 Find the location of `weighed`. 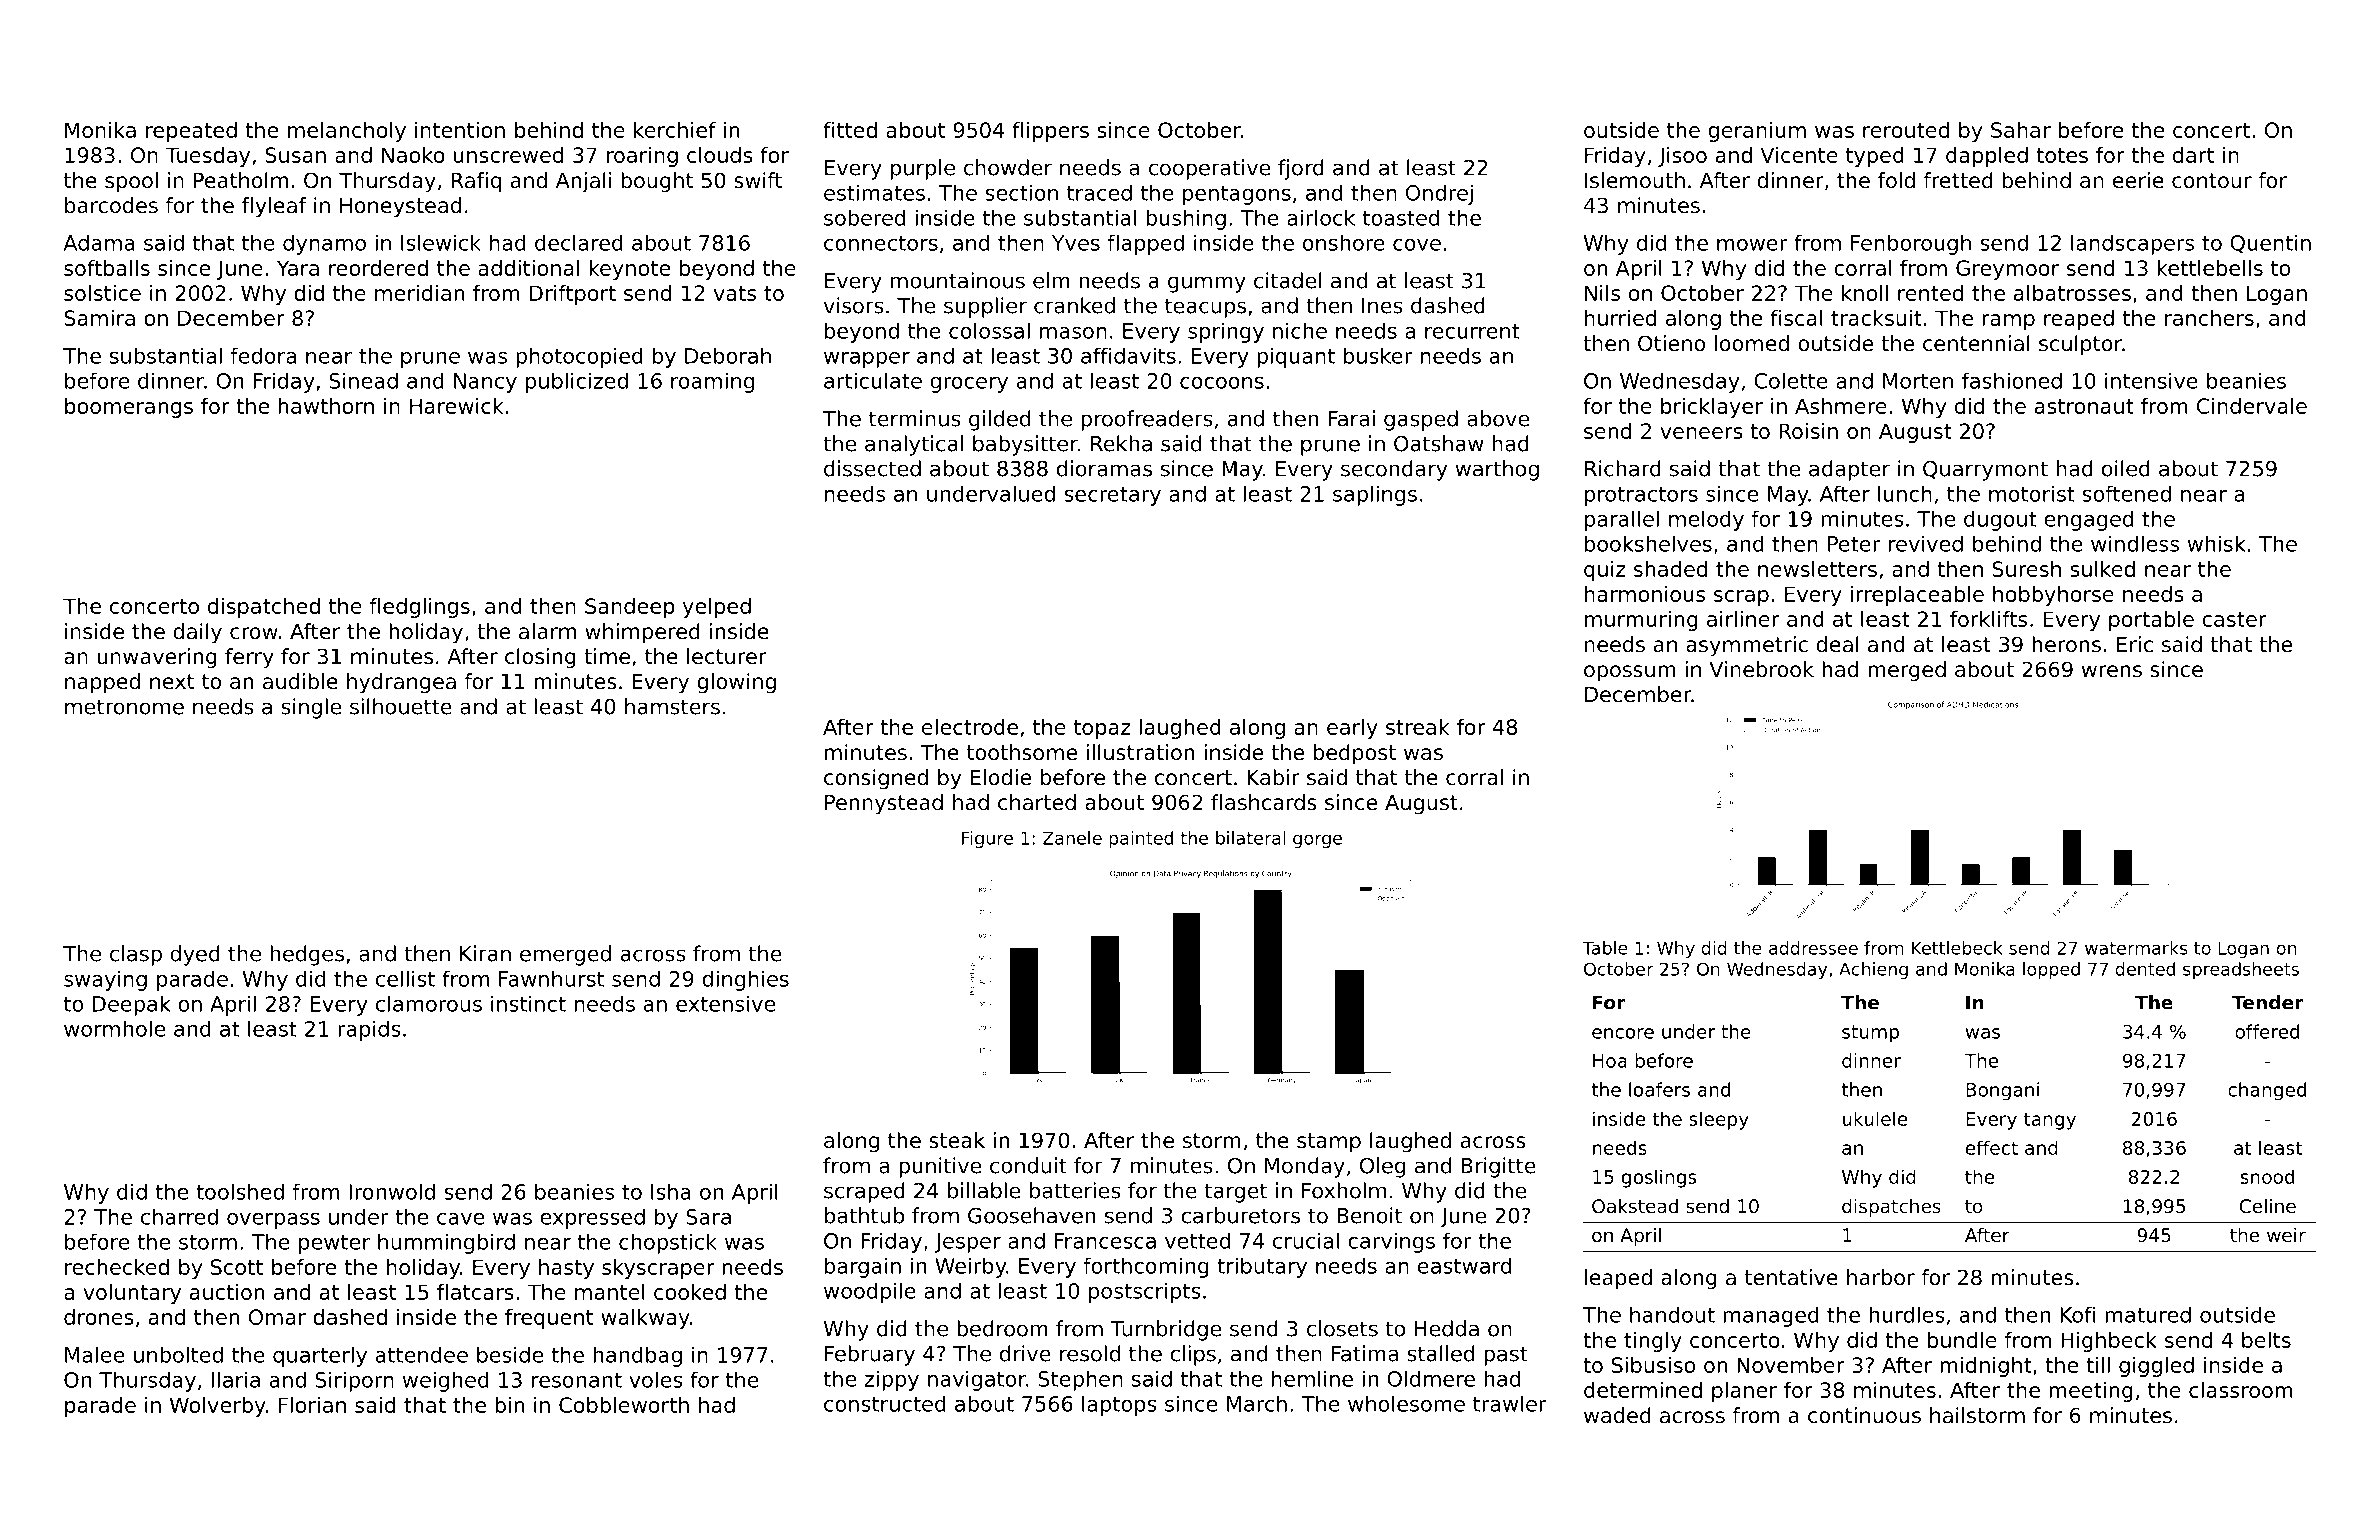

weighed is located at coordinates (446, 1381).
